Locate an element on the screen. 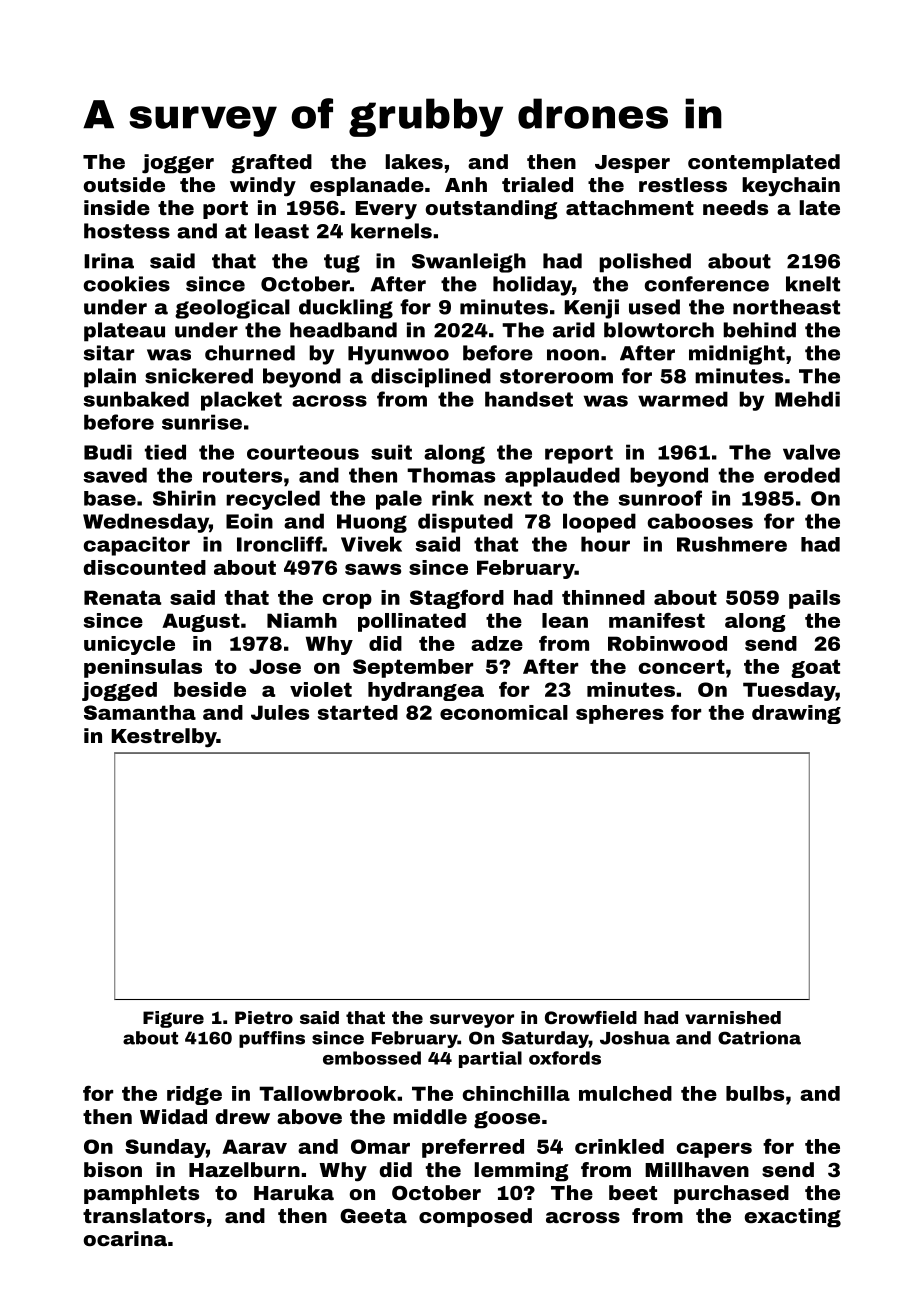 This screenshot has height=1314, width=924. capacitor is located at coordinates (137, 546).
